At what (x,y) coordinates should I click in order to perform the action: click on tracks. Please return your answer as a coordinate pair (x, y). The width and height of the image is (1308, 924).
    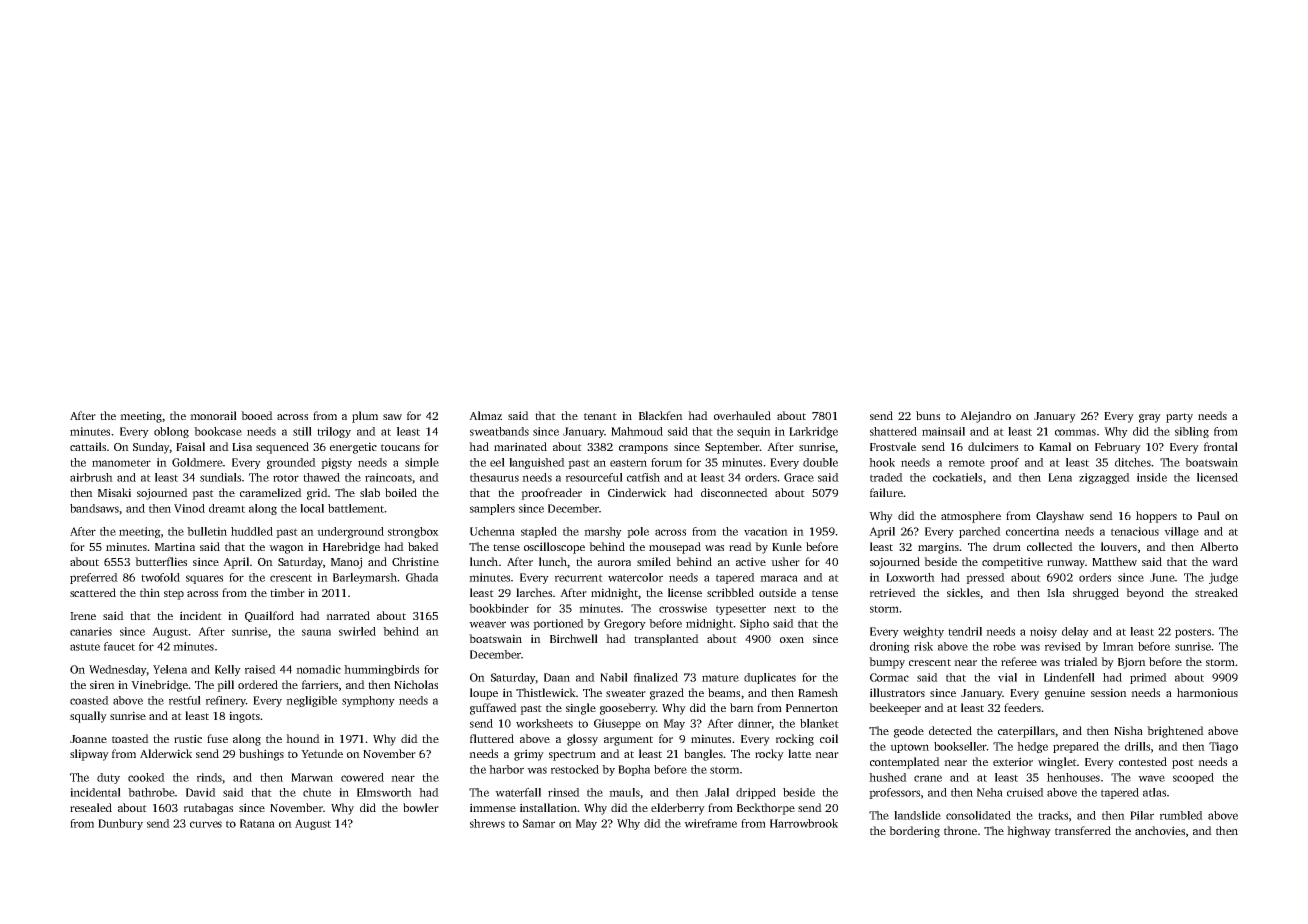
    Looking at the image, I should click on (1053, 815).
